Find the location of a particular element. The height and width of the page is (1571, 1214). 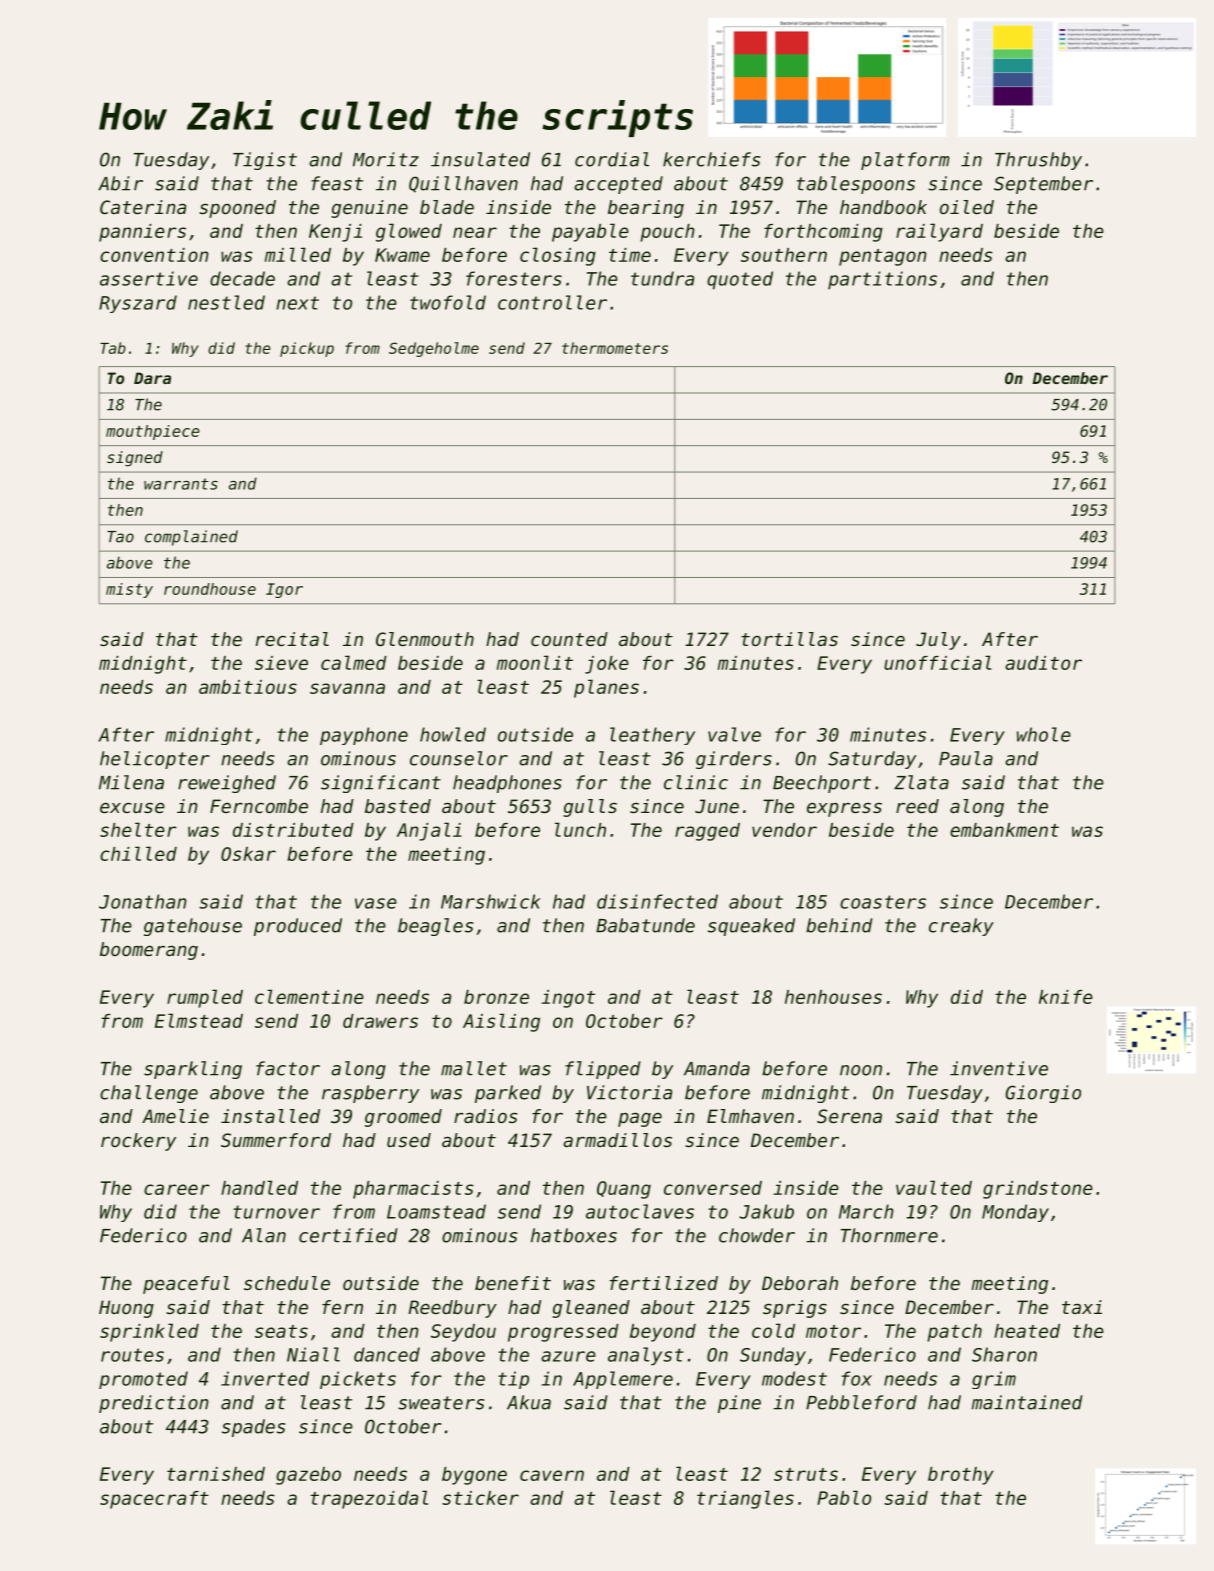

Babatunde is located at coordinates (645, 925).
